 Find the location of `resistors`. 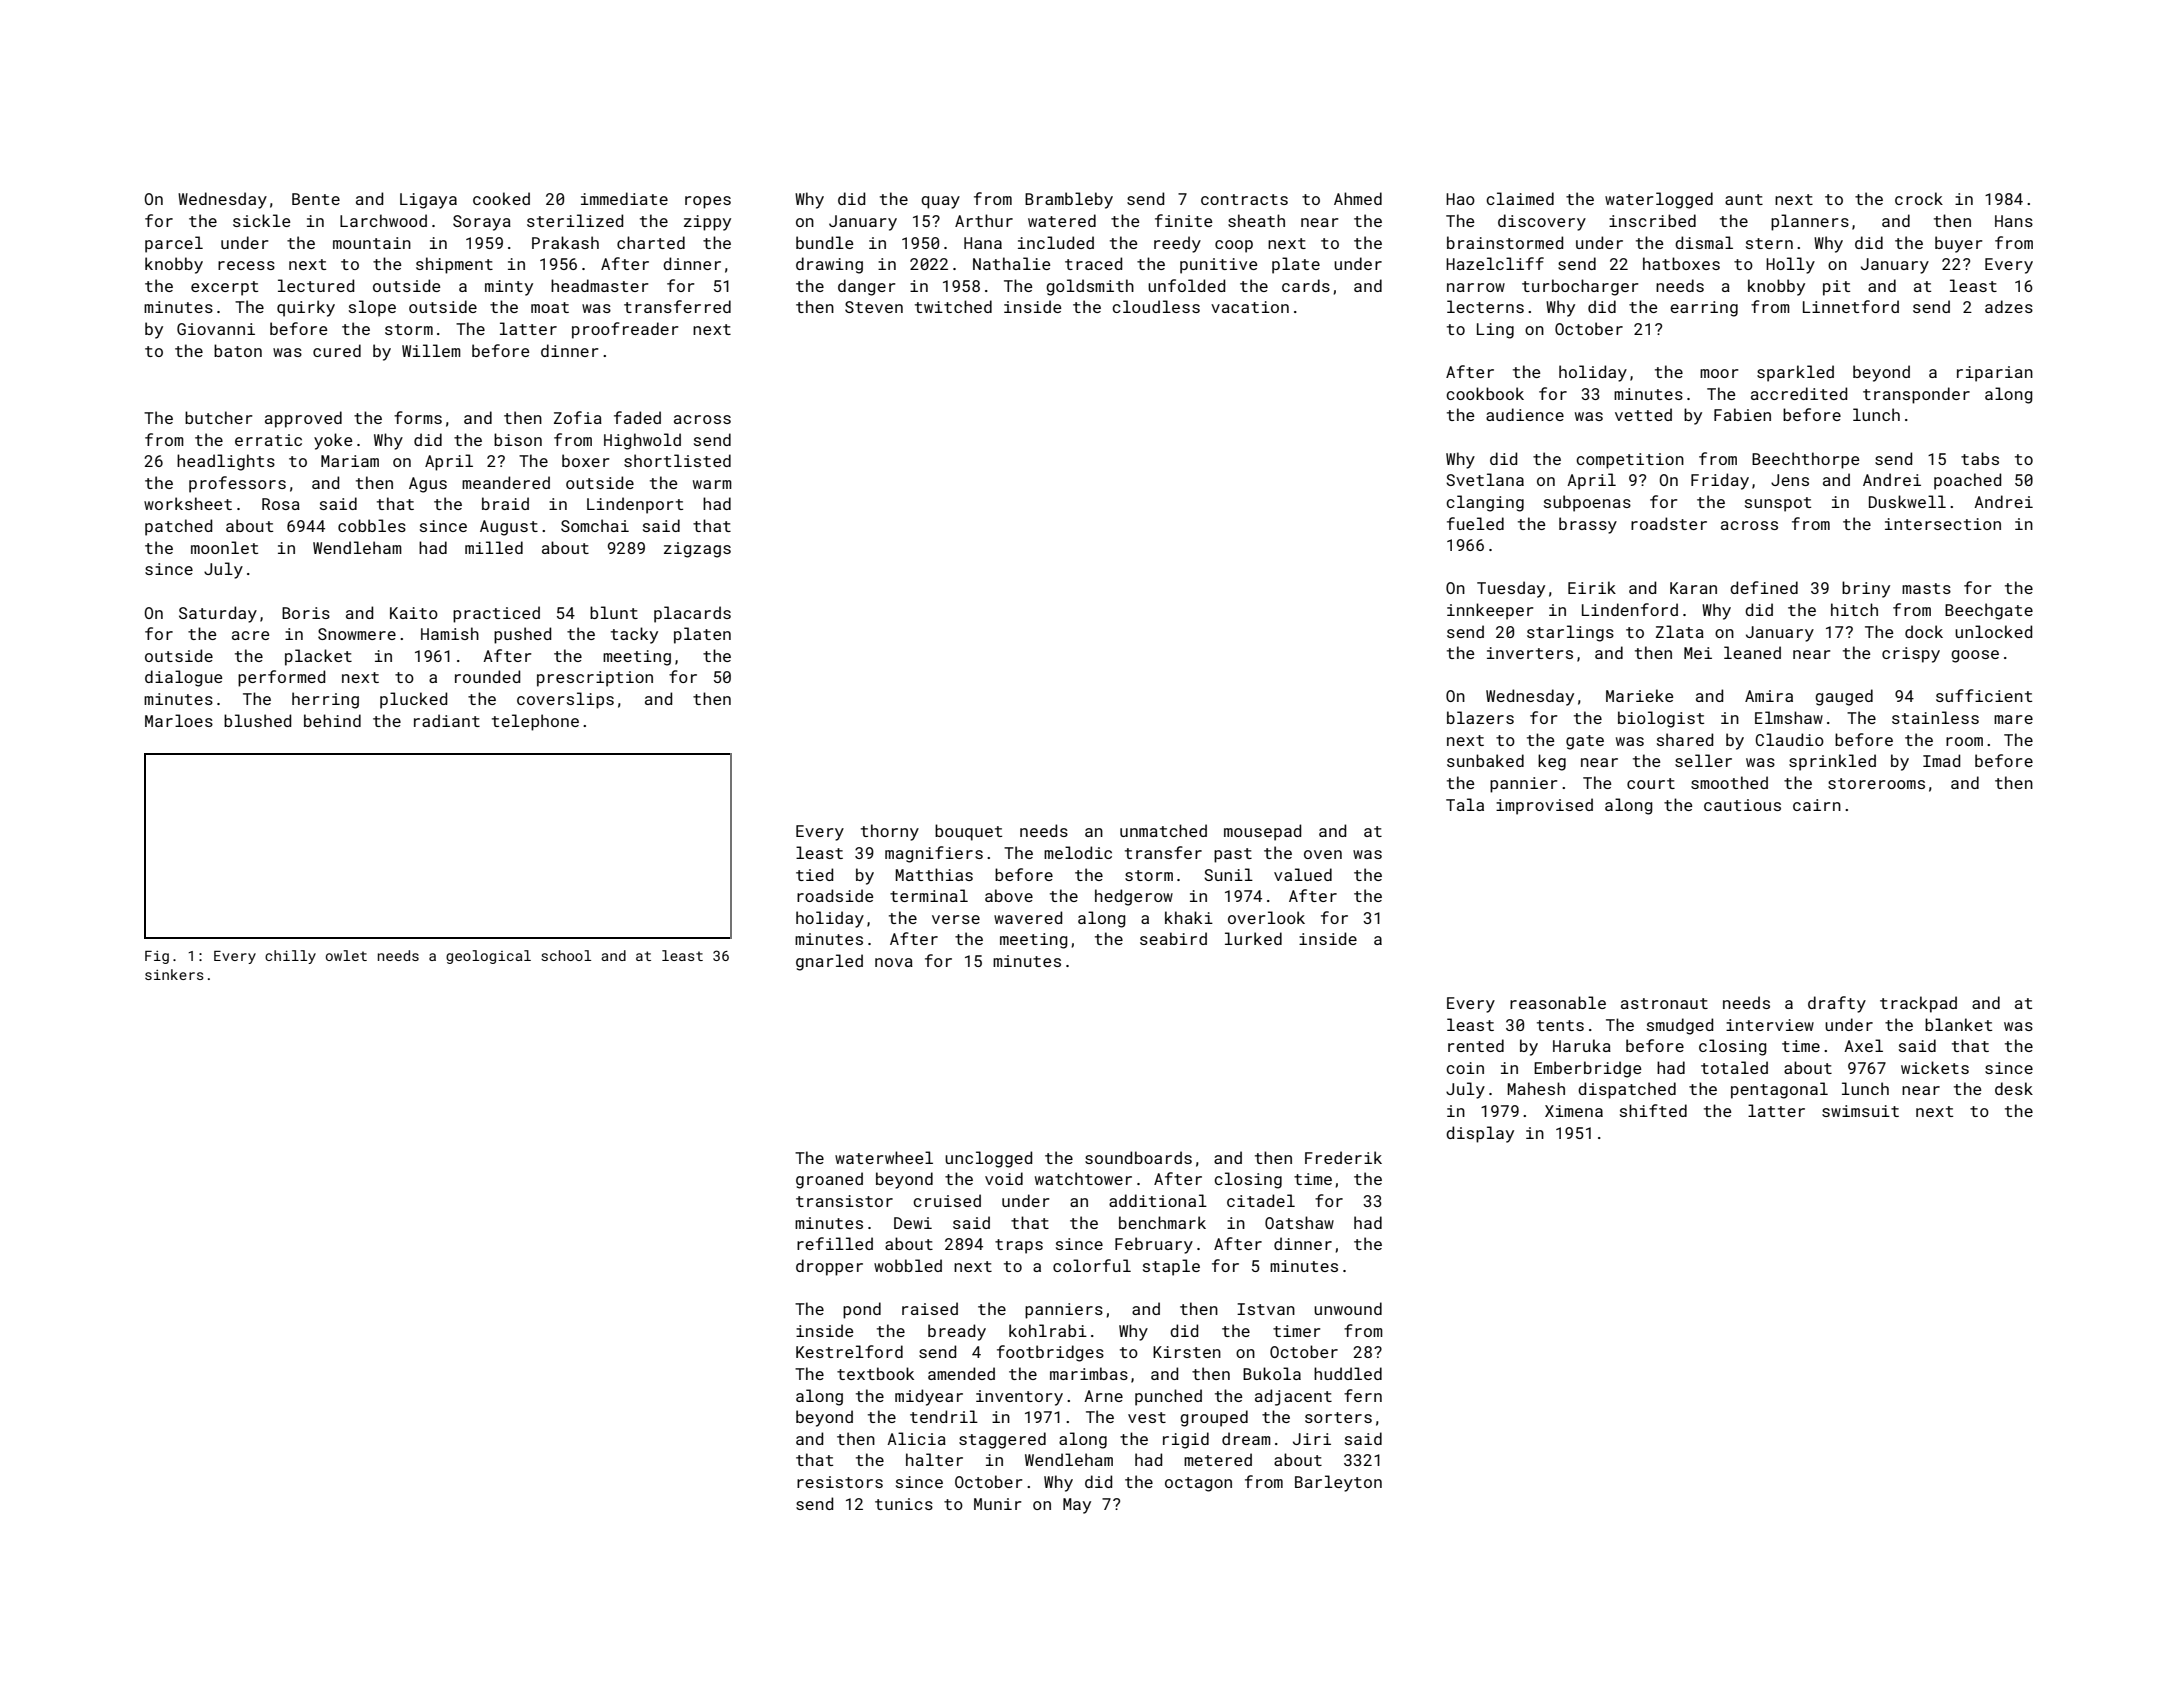

resistors is located at coordinates (840, 1482).
